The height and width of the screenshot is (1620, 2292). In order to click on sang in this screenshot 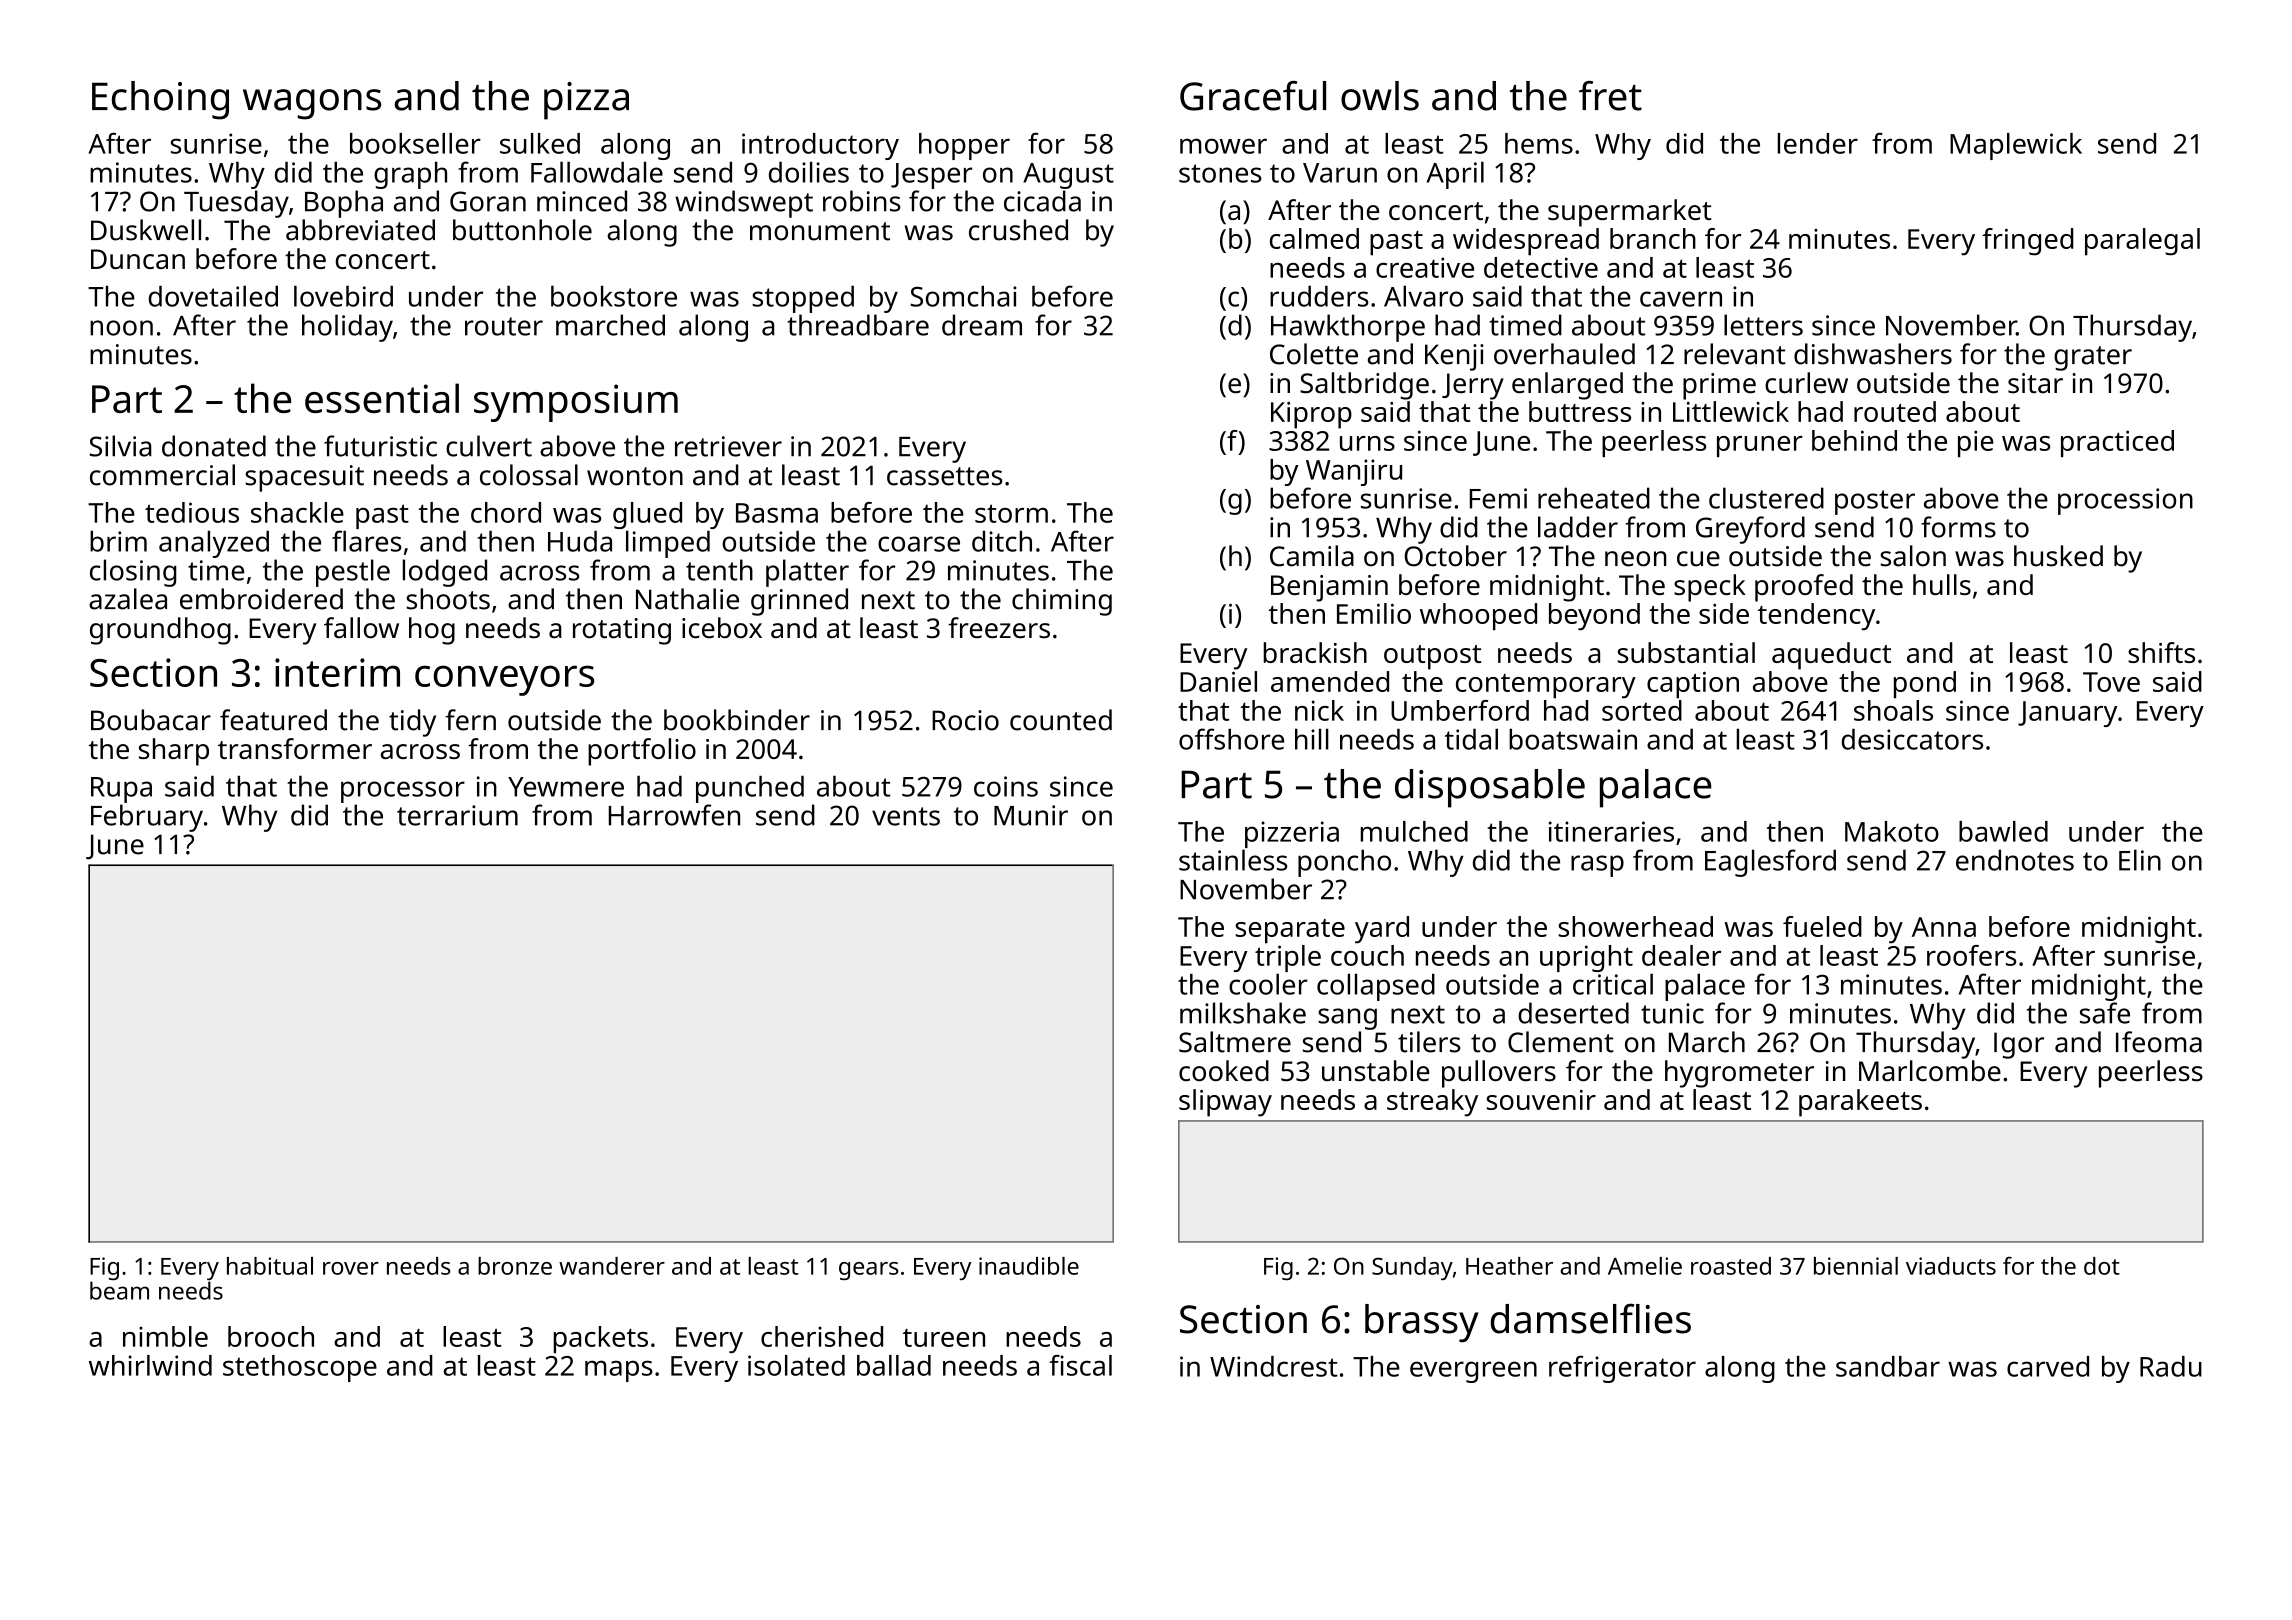, I will do `click(1347, 1019)`.
